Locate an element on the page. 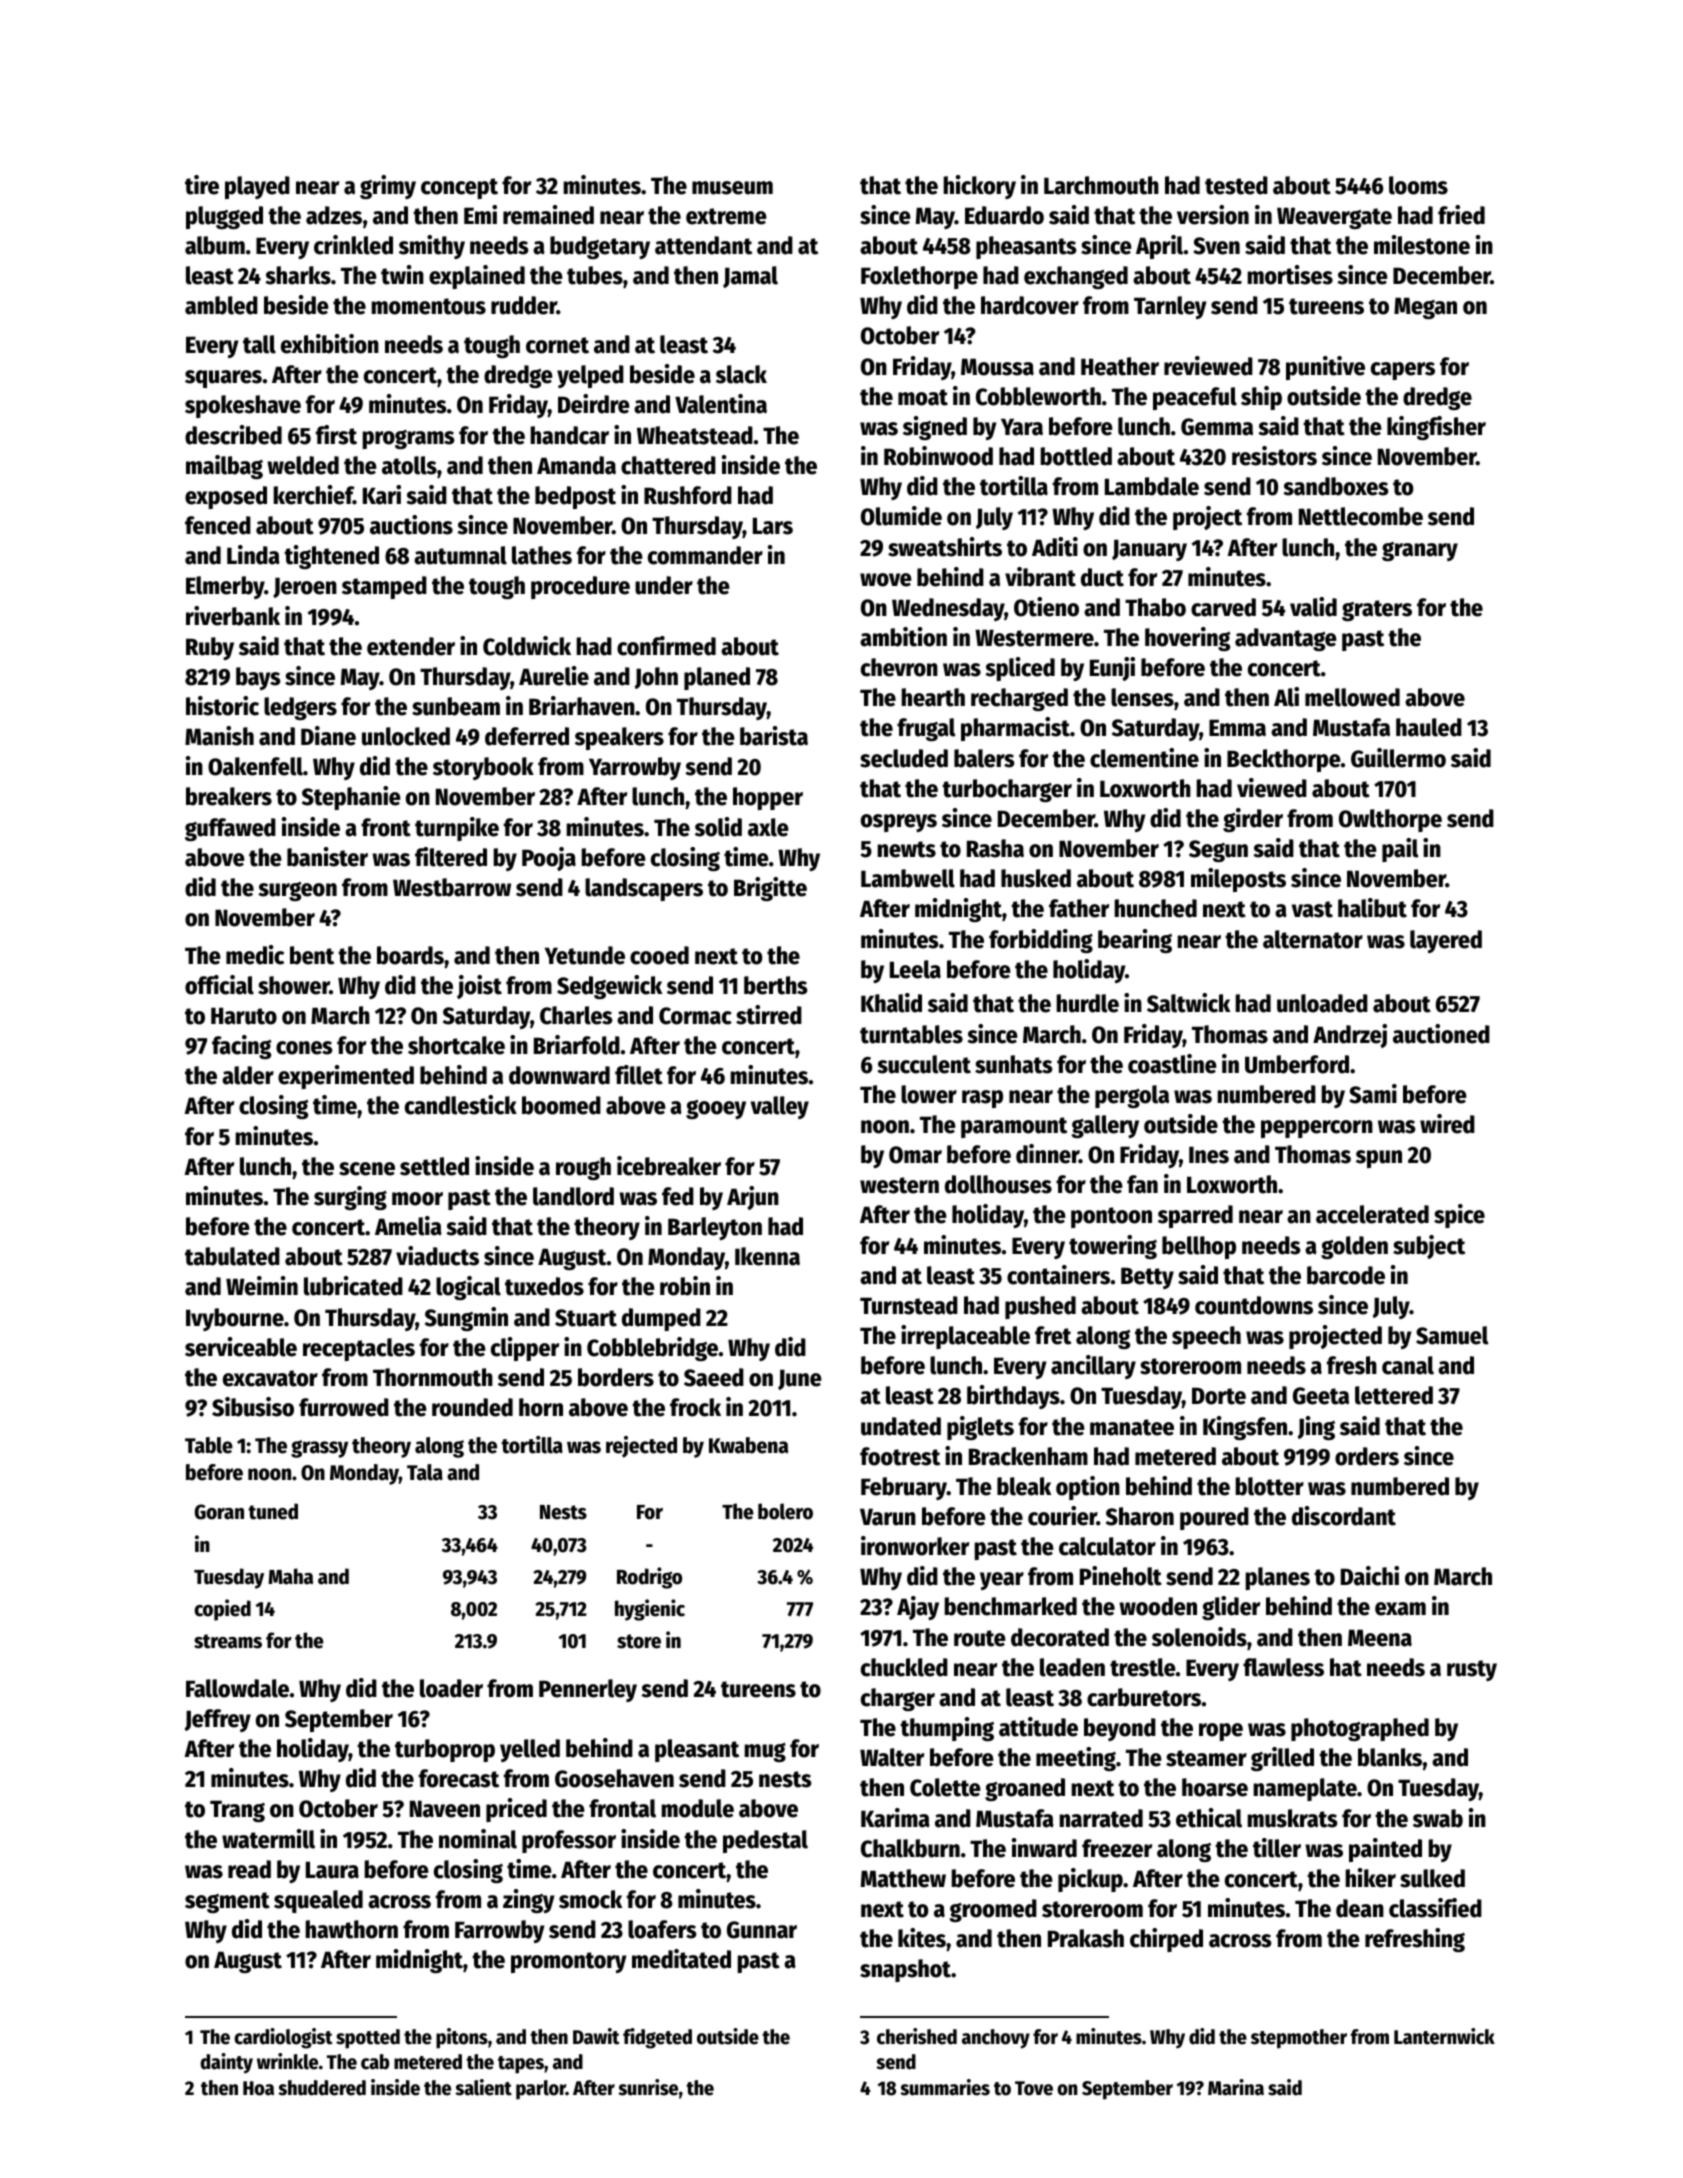 The width and height of the page is (1683, 2178). Owlthorpe is located at coordinates (1390, 820).
